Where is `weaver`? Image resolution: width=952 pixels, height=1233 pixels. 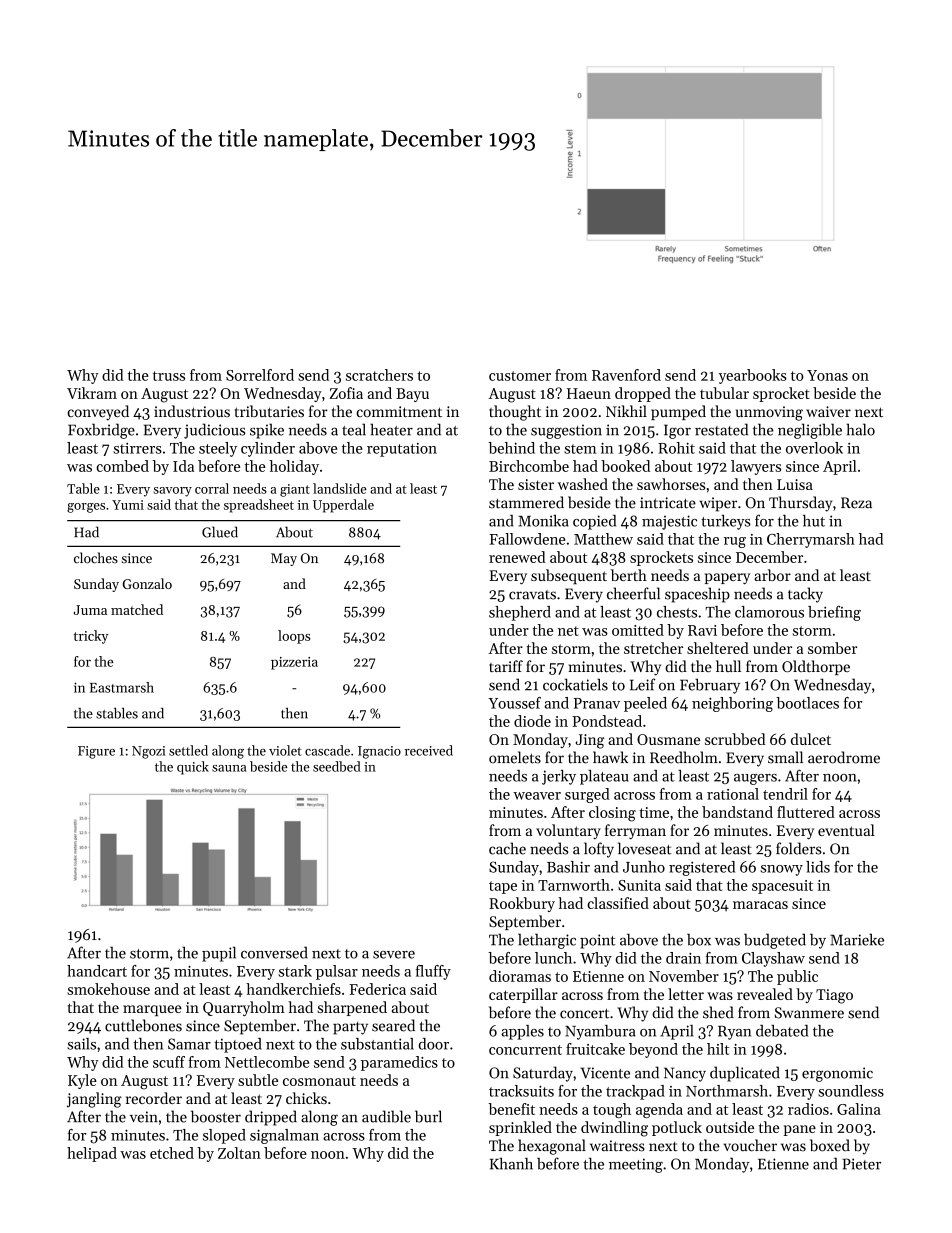
weaver is located at coordinates (537, 796).
